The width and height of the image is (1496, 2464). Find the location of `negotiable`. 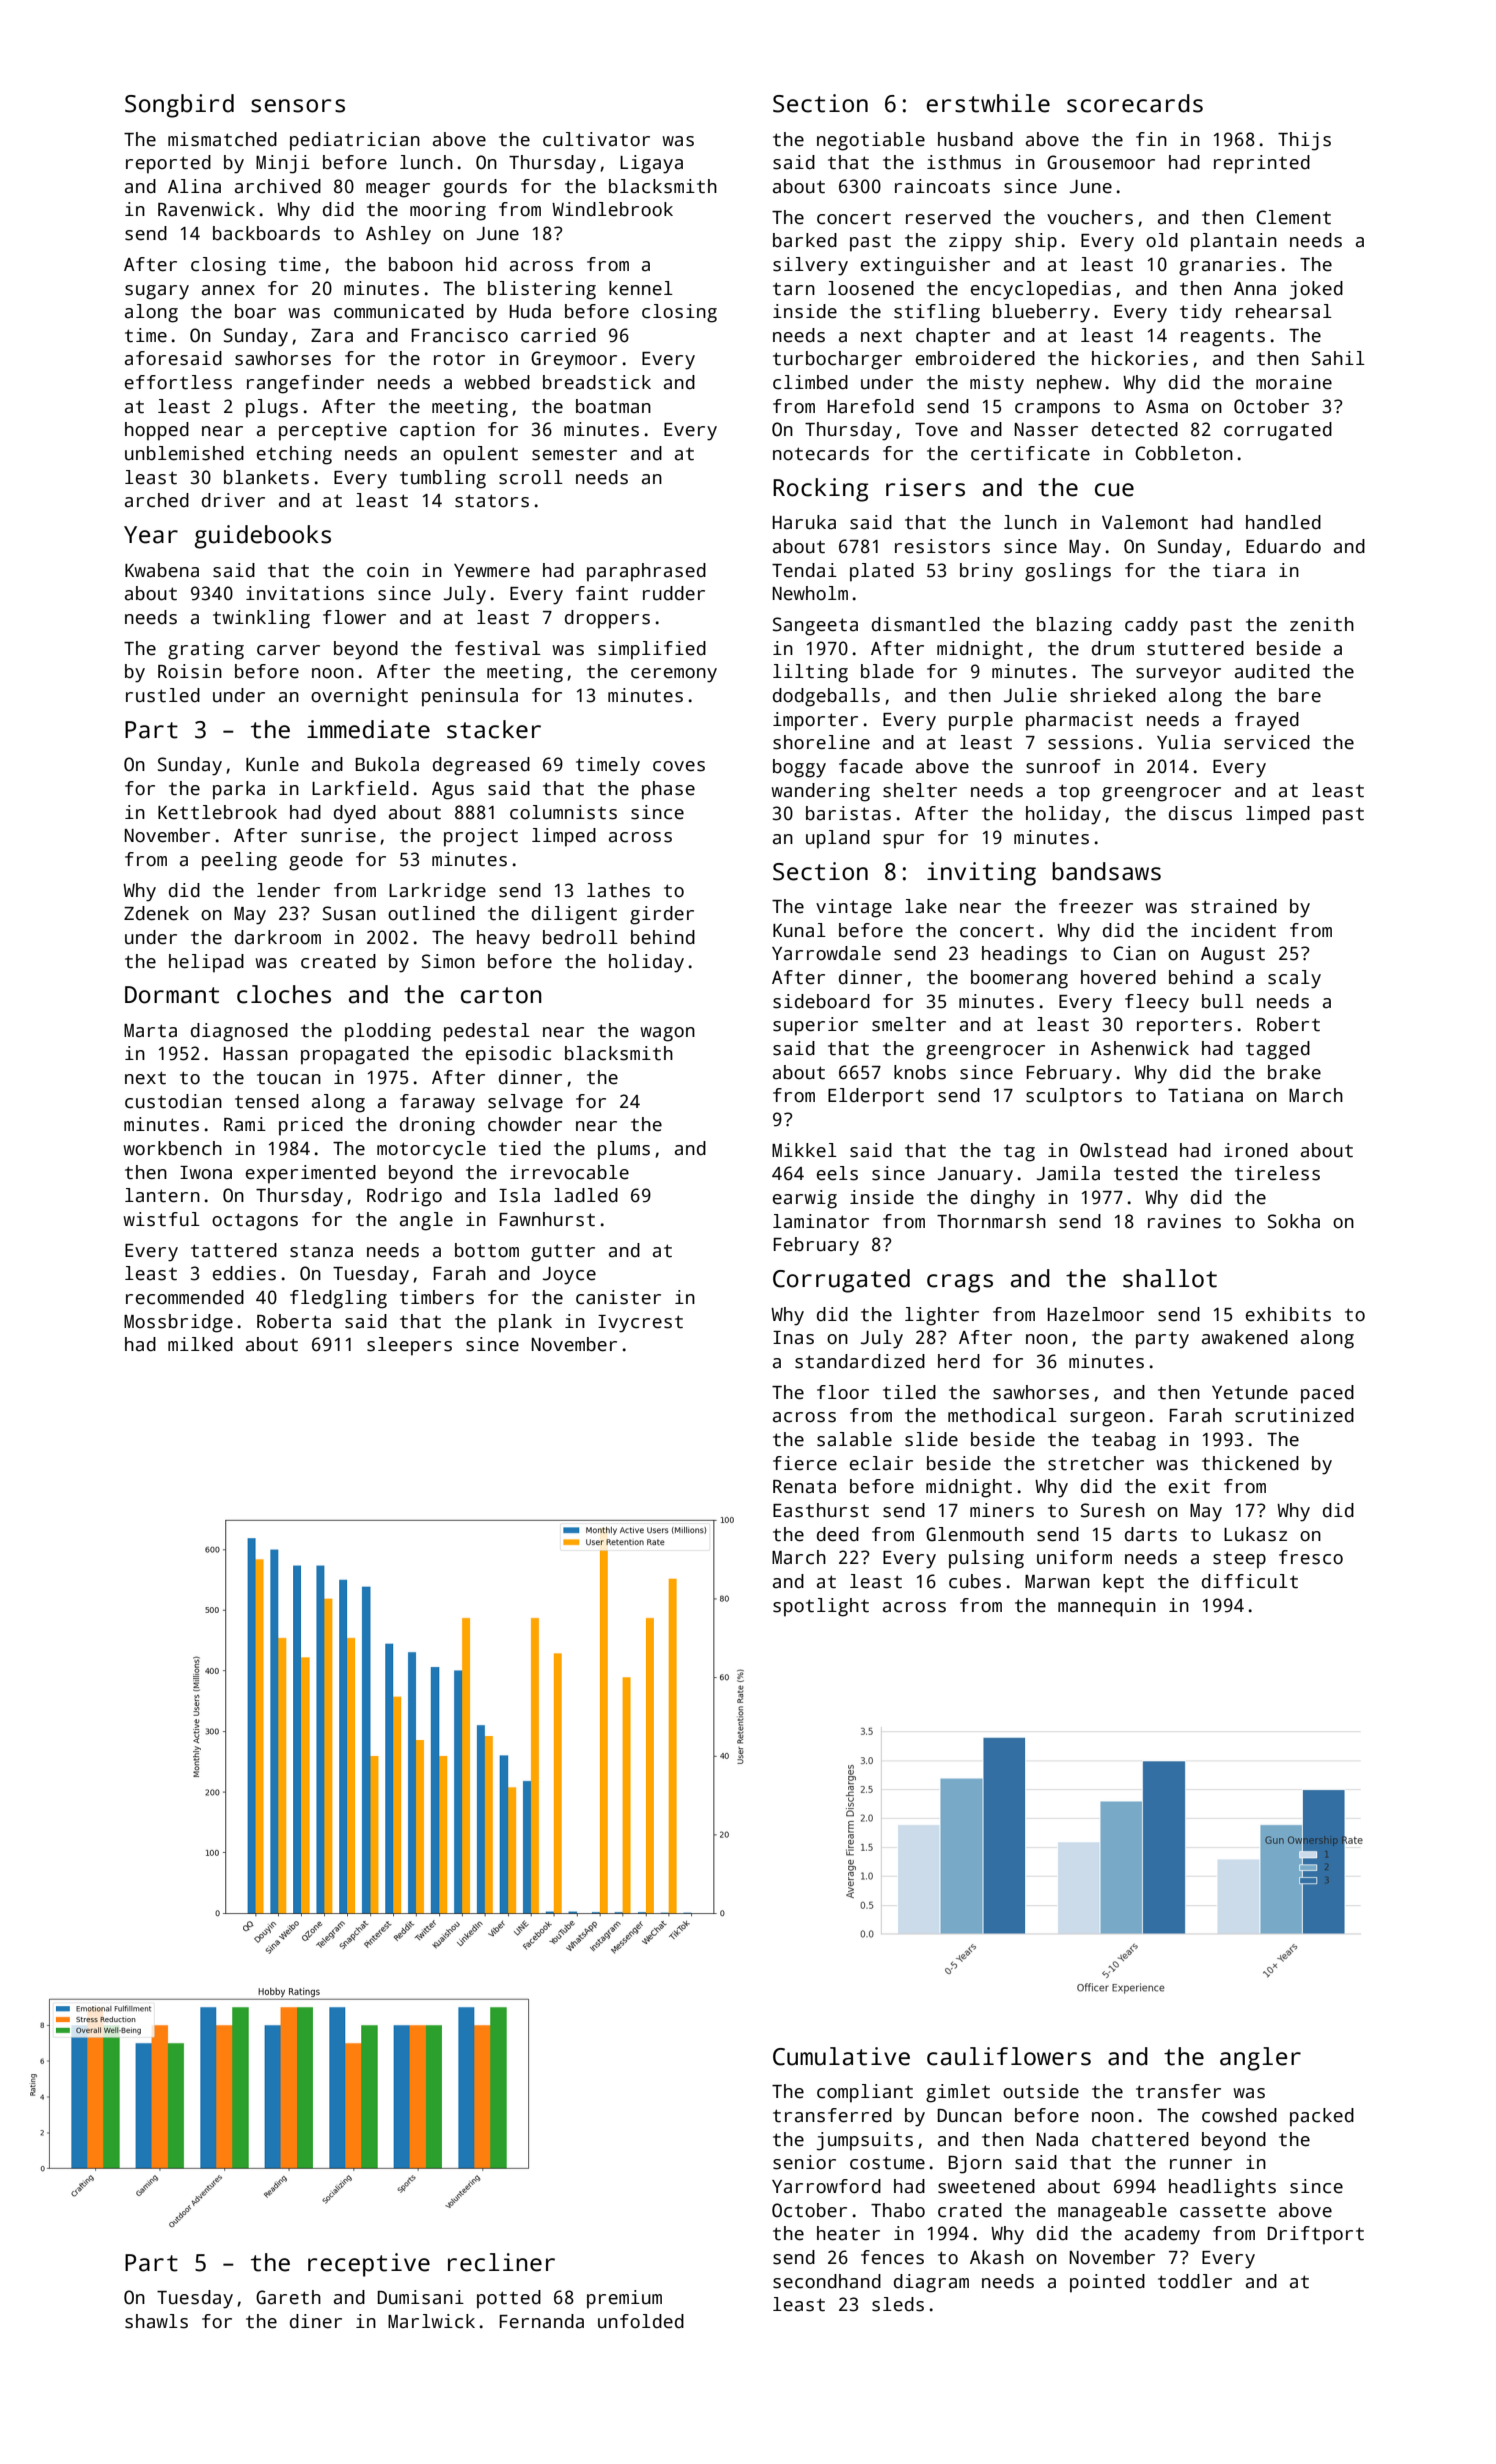

negotiable is located at coordinates (871, 141).
